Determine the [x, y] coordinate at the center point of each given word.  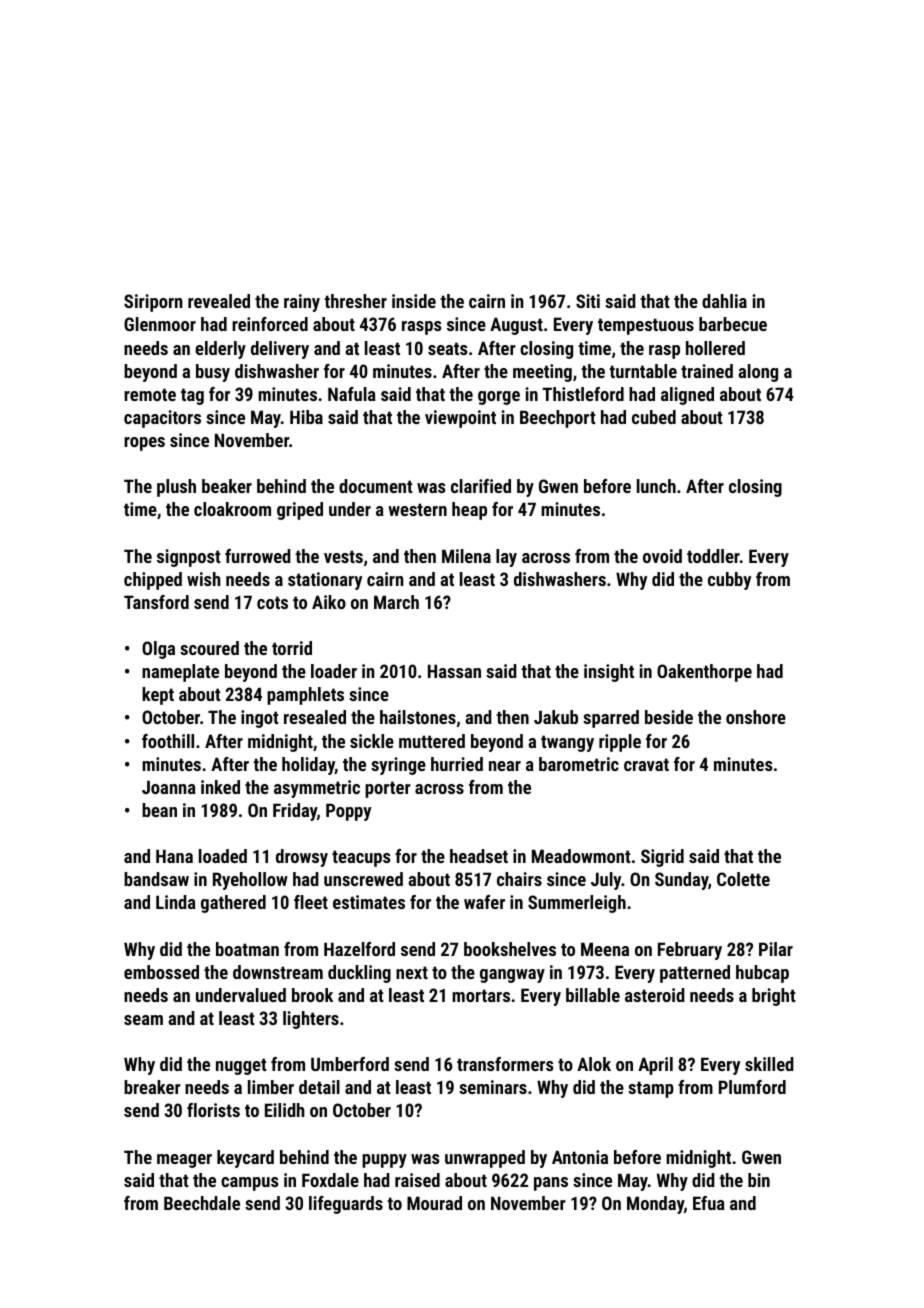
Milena [466, 556]
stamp [651, 1089]
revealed [219, 301]
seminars [493, 1087]
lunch [656, 486]
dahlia [724, 301]
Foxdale [330, 1180]
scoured [209, 648]
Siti [588, 301]
